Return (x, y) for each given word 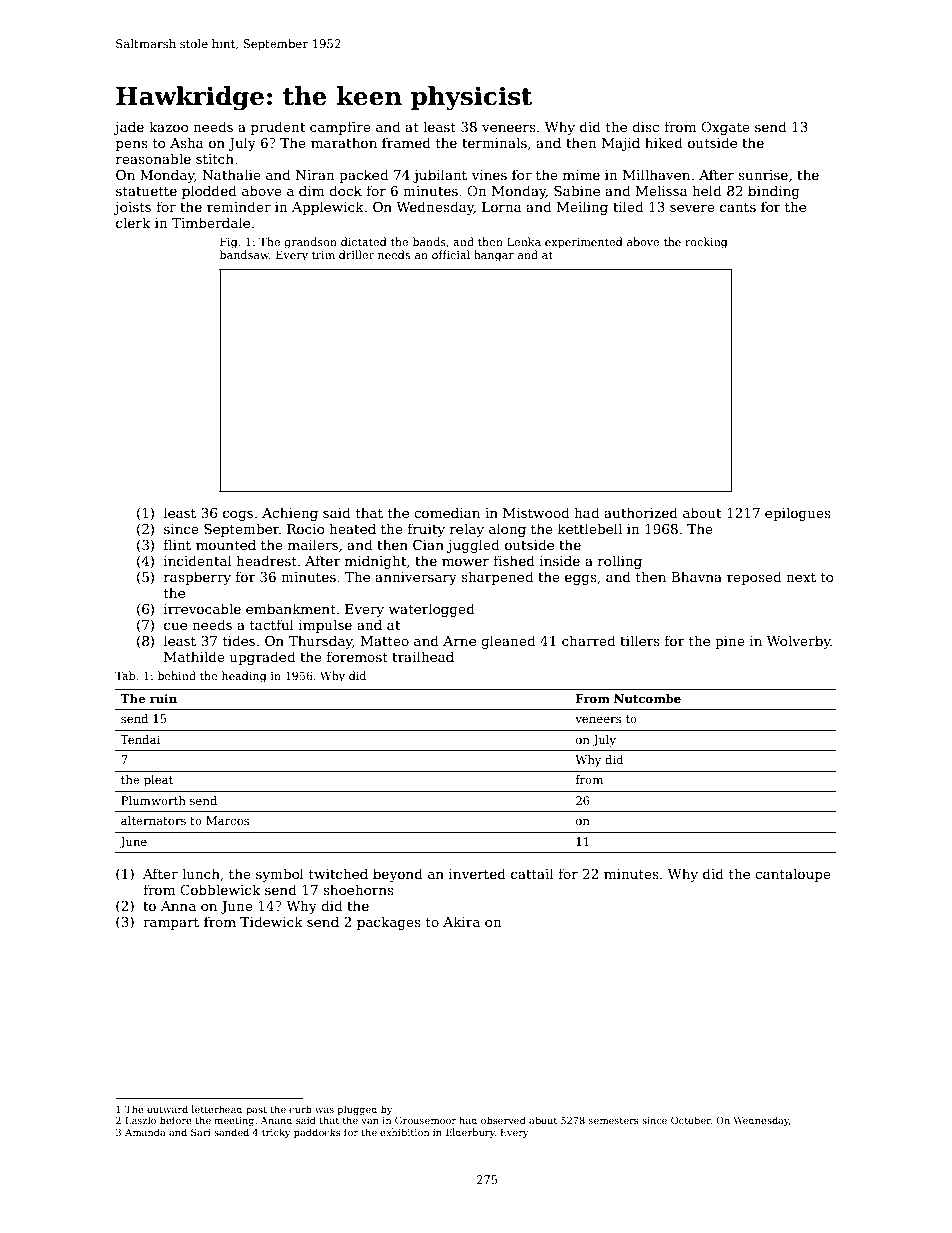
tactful (272, 624)
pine (730, 642)
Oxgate (725, 128)
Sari (201, 1132)
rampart (171, 924)
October (691, 1120)
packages (389, 923)
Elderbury (470, 1133)
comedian (447, 512)
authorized (641, 512)
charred (588, 640)
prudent (278, 128)
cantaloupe (793, 875)
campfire (340, 128)
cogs (238, 516)
